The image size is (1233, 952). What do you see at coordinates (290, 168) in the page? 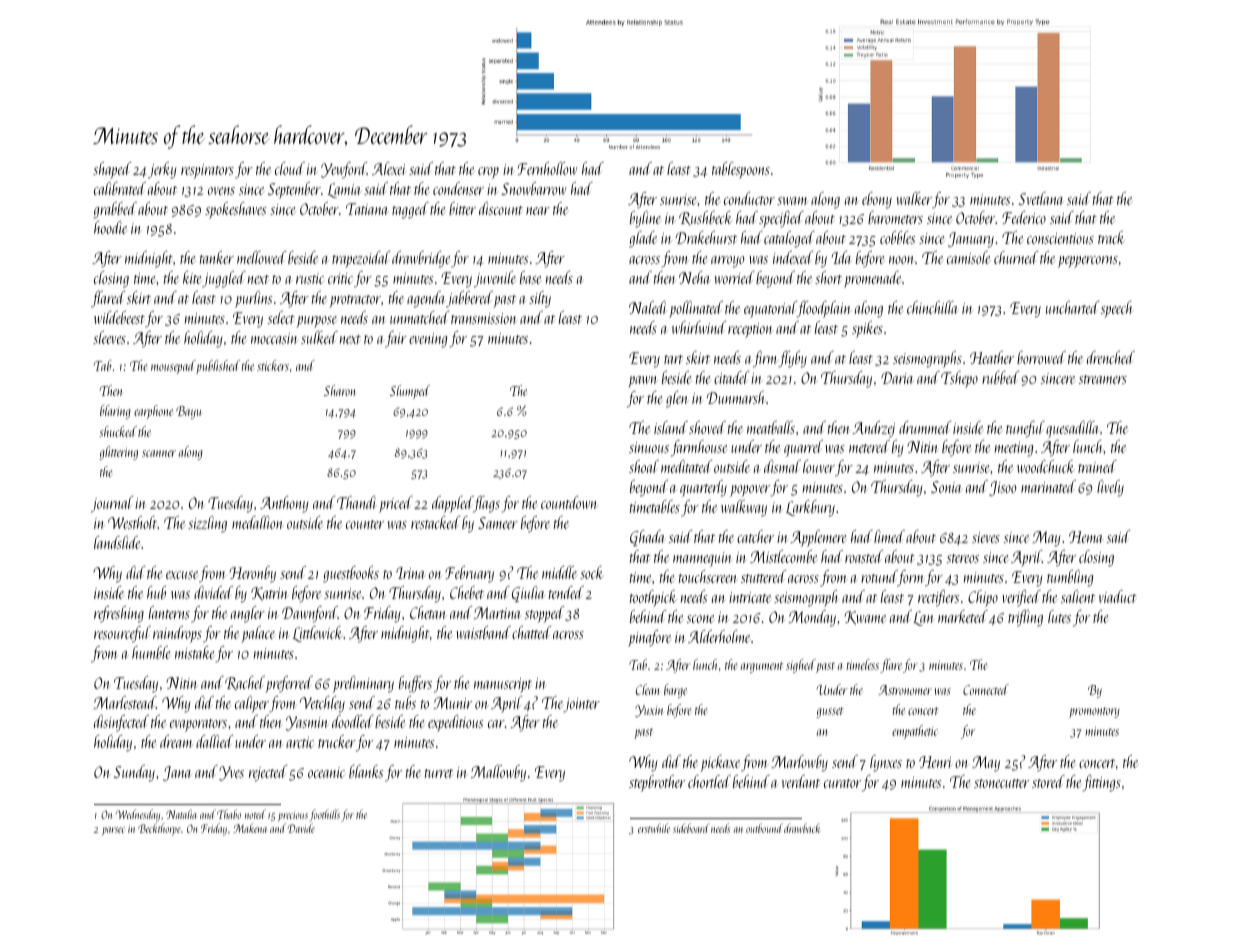
I see `cloud` at bounding box center [290, 168].
